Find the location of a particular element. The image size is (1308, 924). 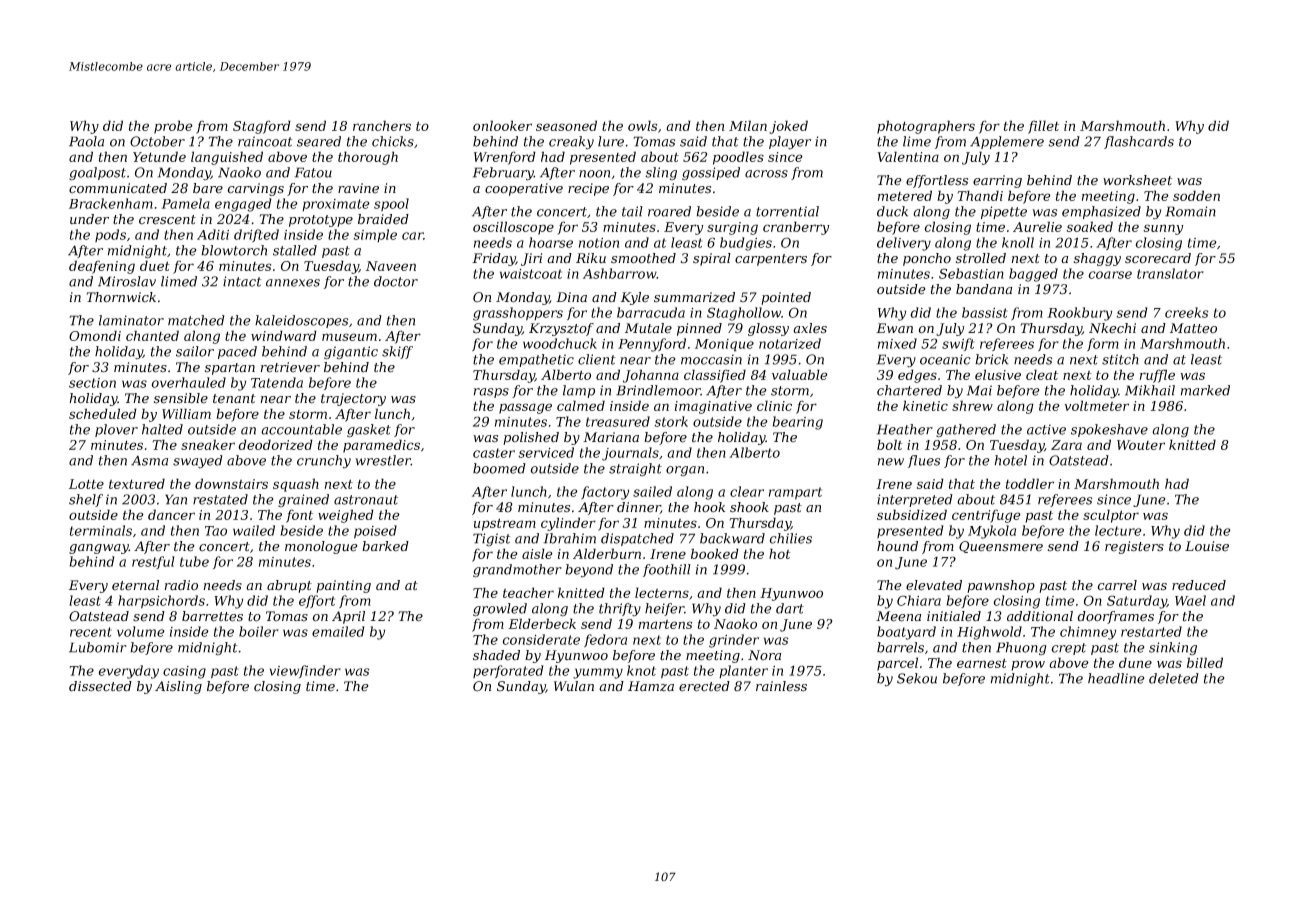

photographers is located at coordinates (926, 127).
